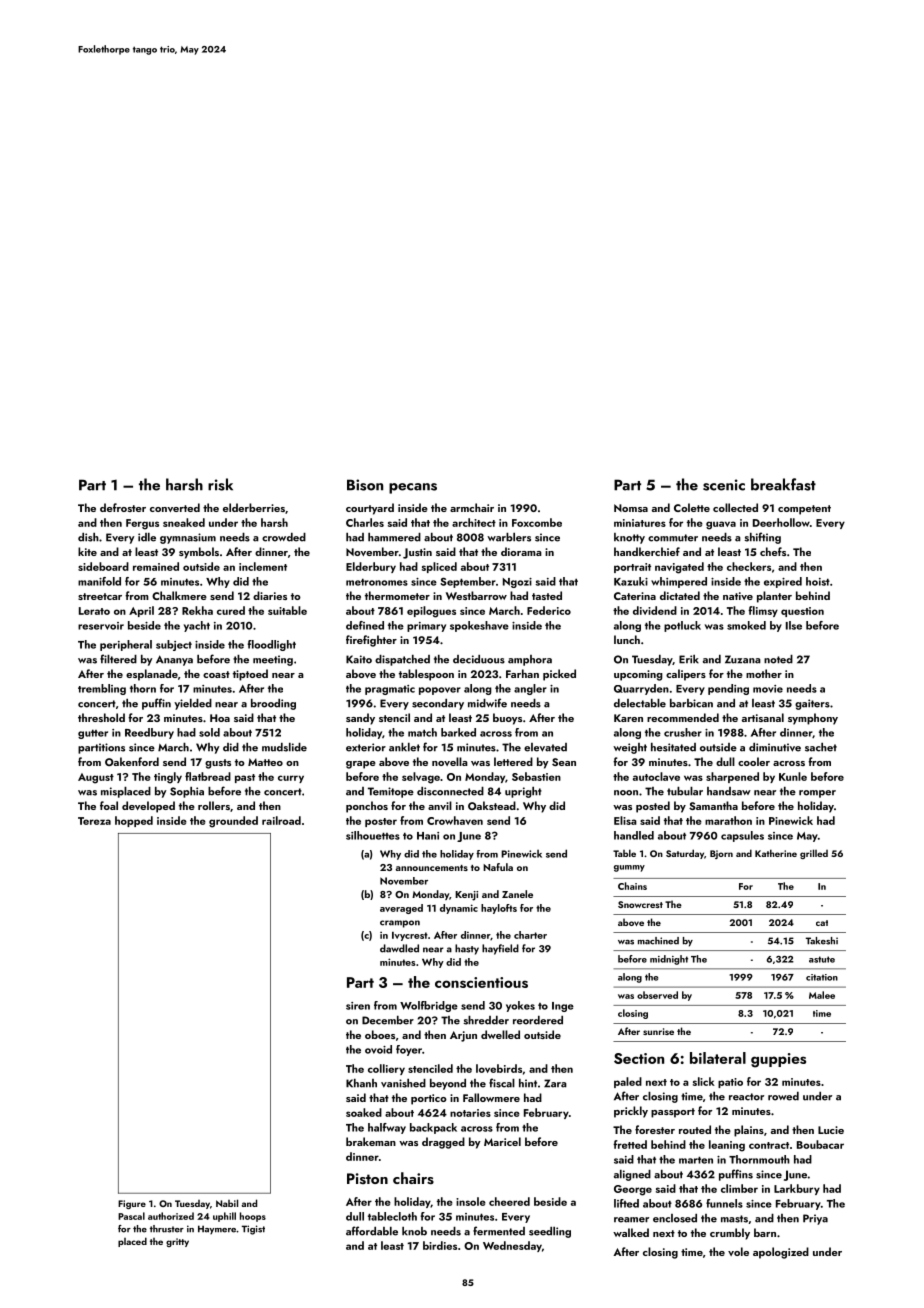 Image resolution: width=924 pixels, height=1308 pixels. Describe the element at coordinates (631, 1232) in the screenshot. I see `walked` at that location.
